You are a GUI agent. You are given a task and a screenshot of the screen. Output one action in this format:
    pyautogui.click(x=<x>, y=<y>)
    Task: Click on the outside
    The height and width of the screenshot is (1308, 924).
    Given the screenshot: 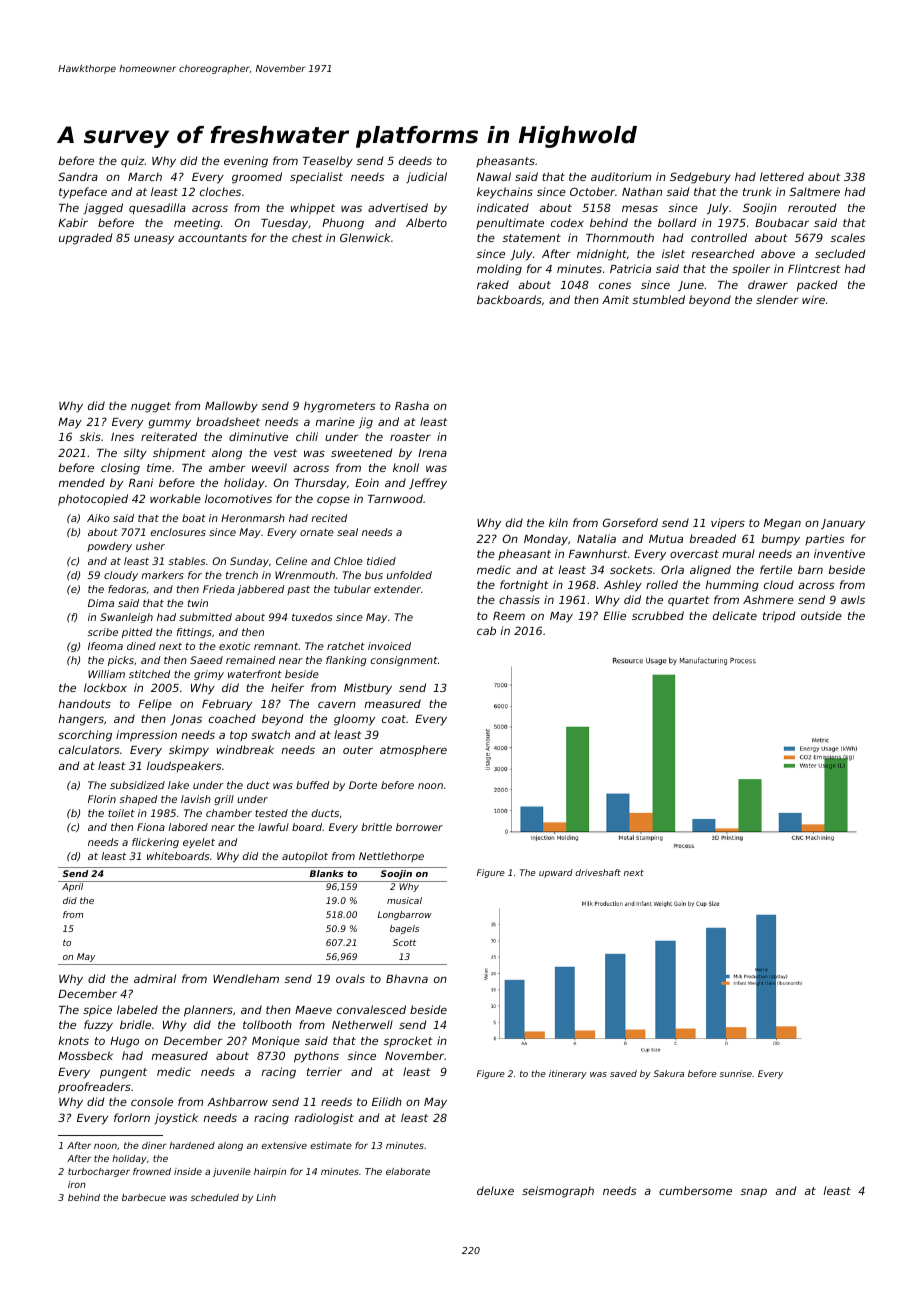 What is the action you would take?
    pyautogui.click(x=821, y=615)
